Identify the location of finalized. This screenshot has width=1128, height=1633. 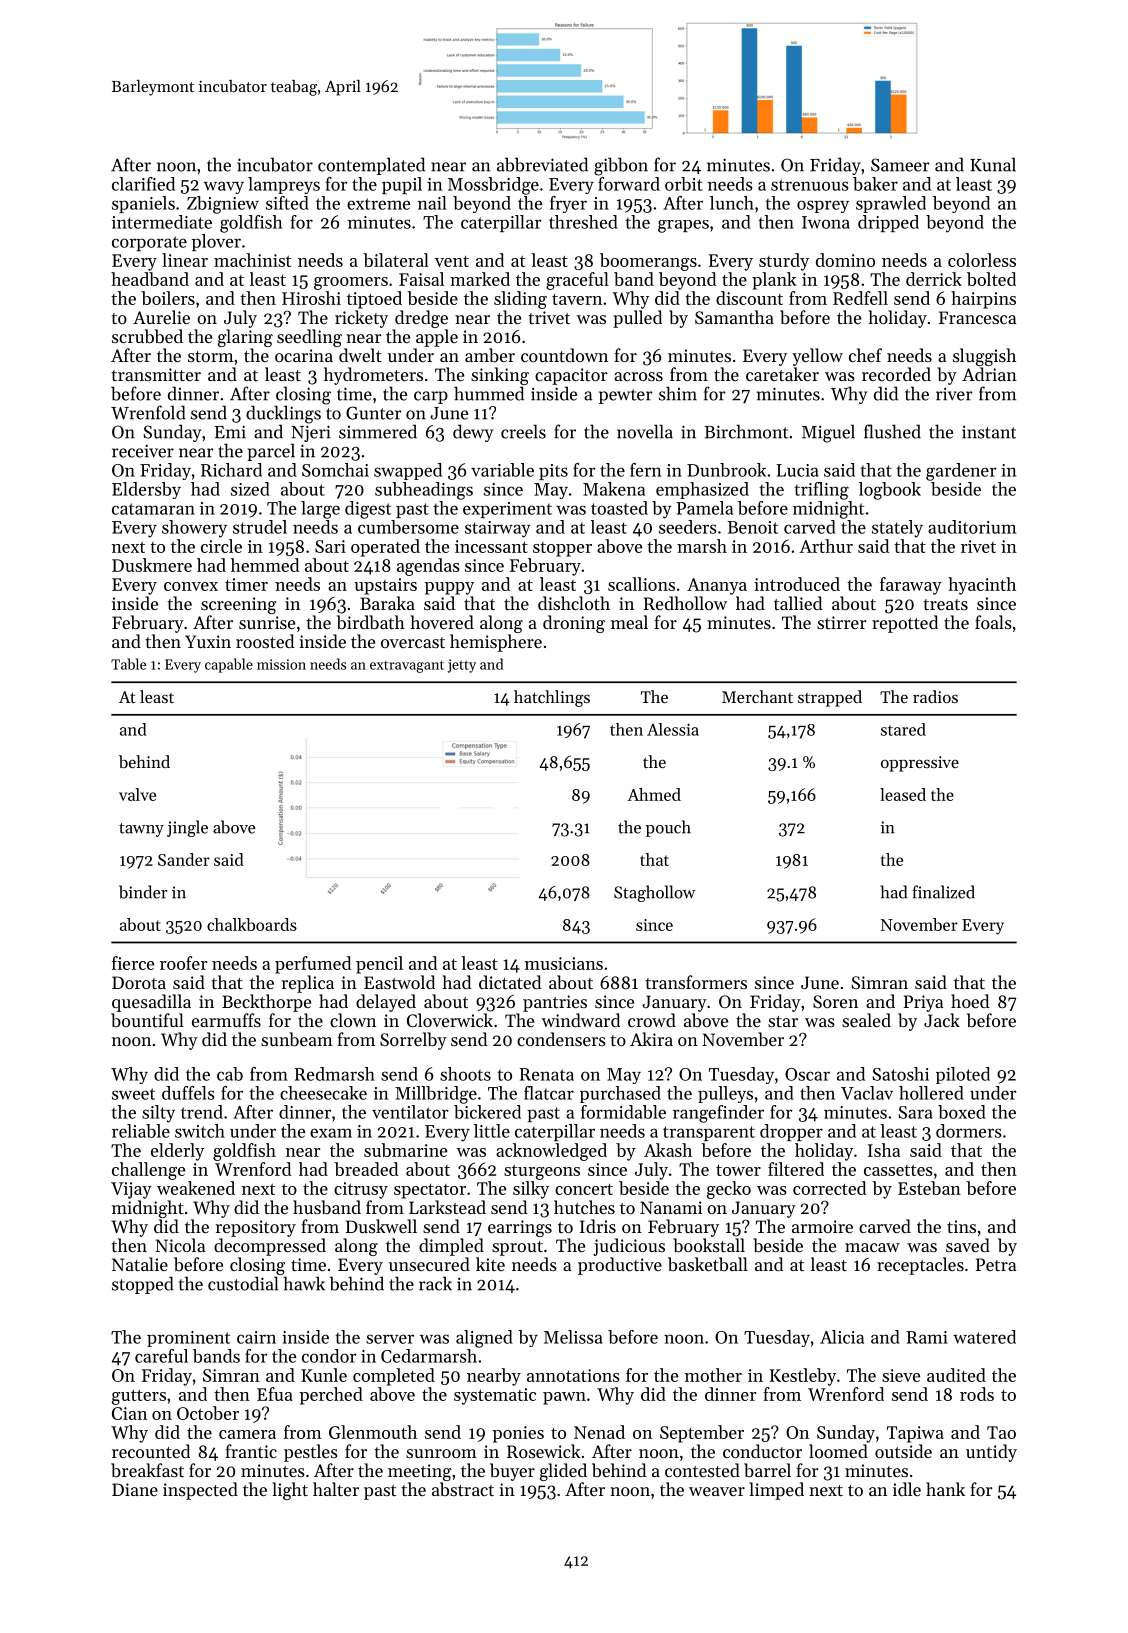
(943, 892).
